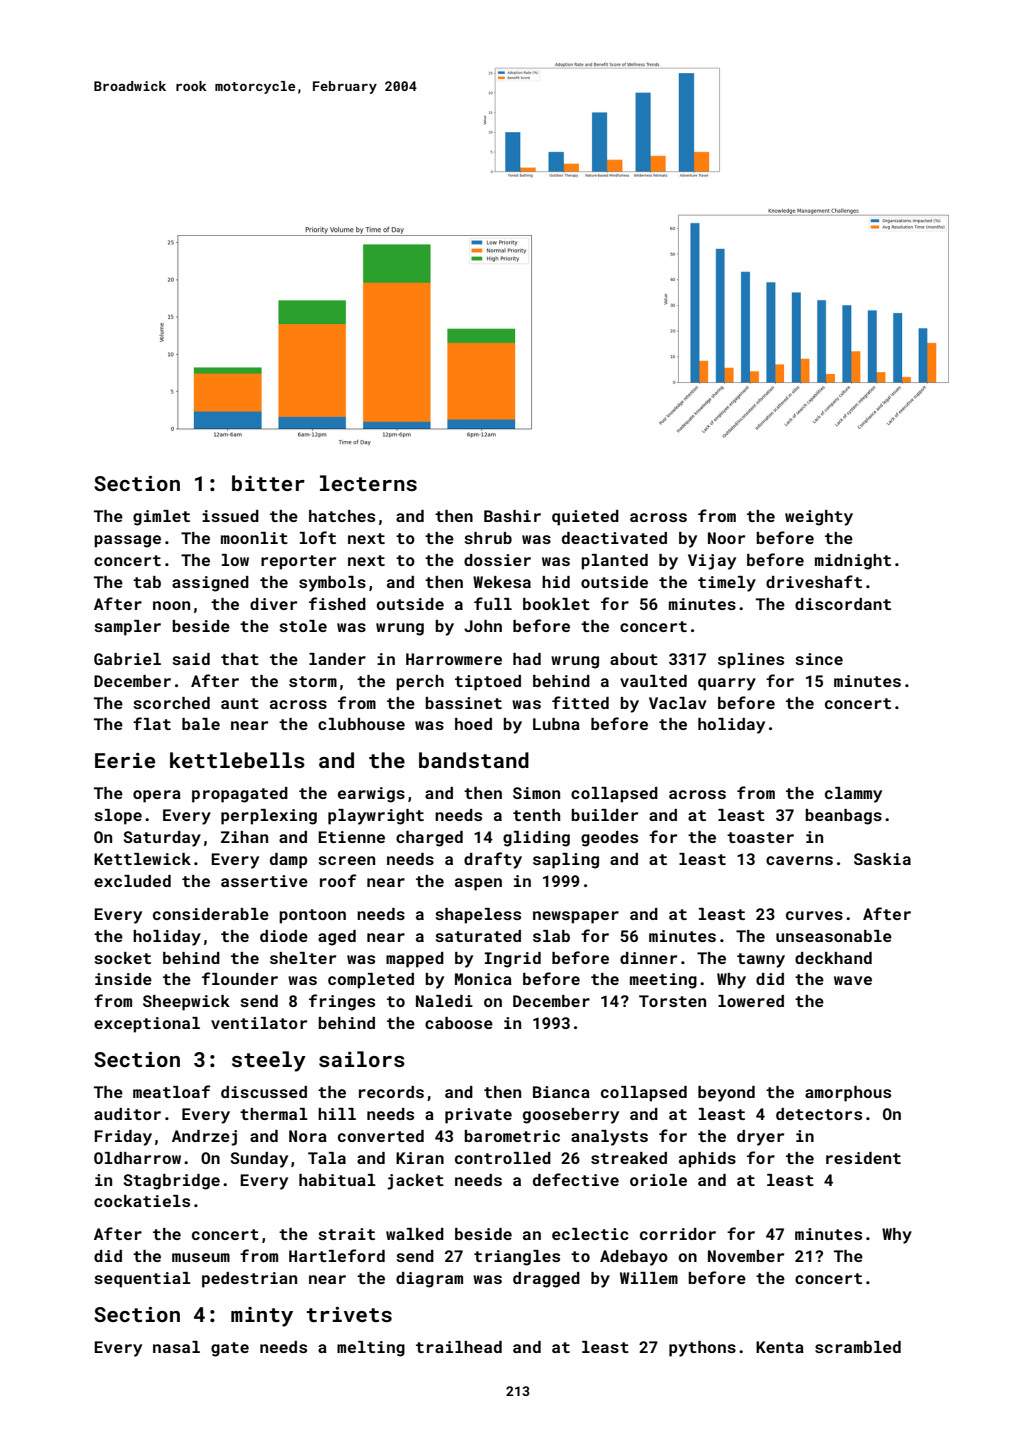  Describe the element at coordinates (186, 1003) in the screenshot. I see `Sheepwick` at that location.
